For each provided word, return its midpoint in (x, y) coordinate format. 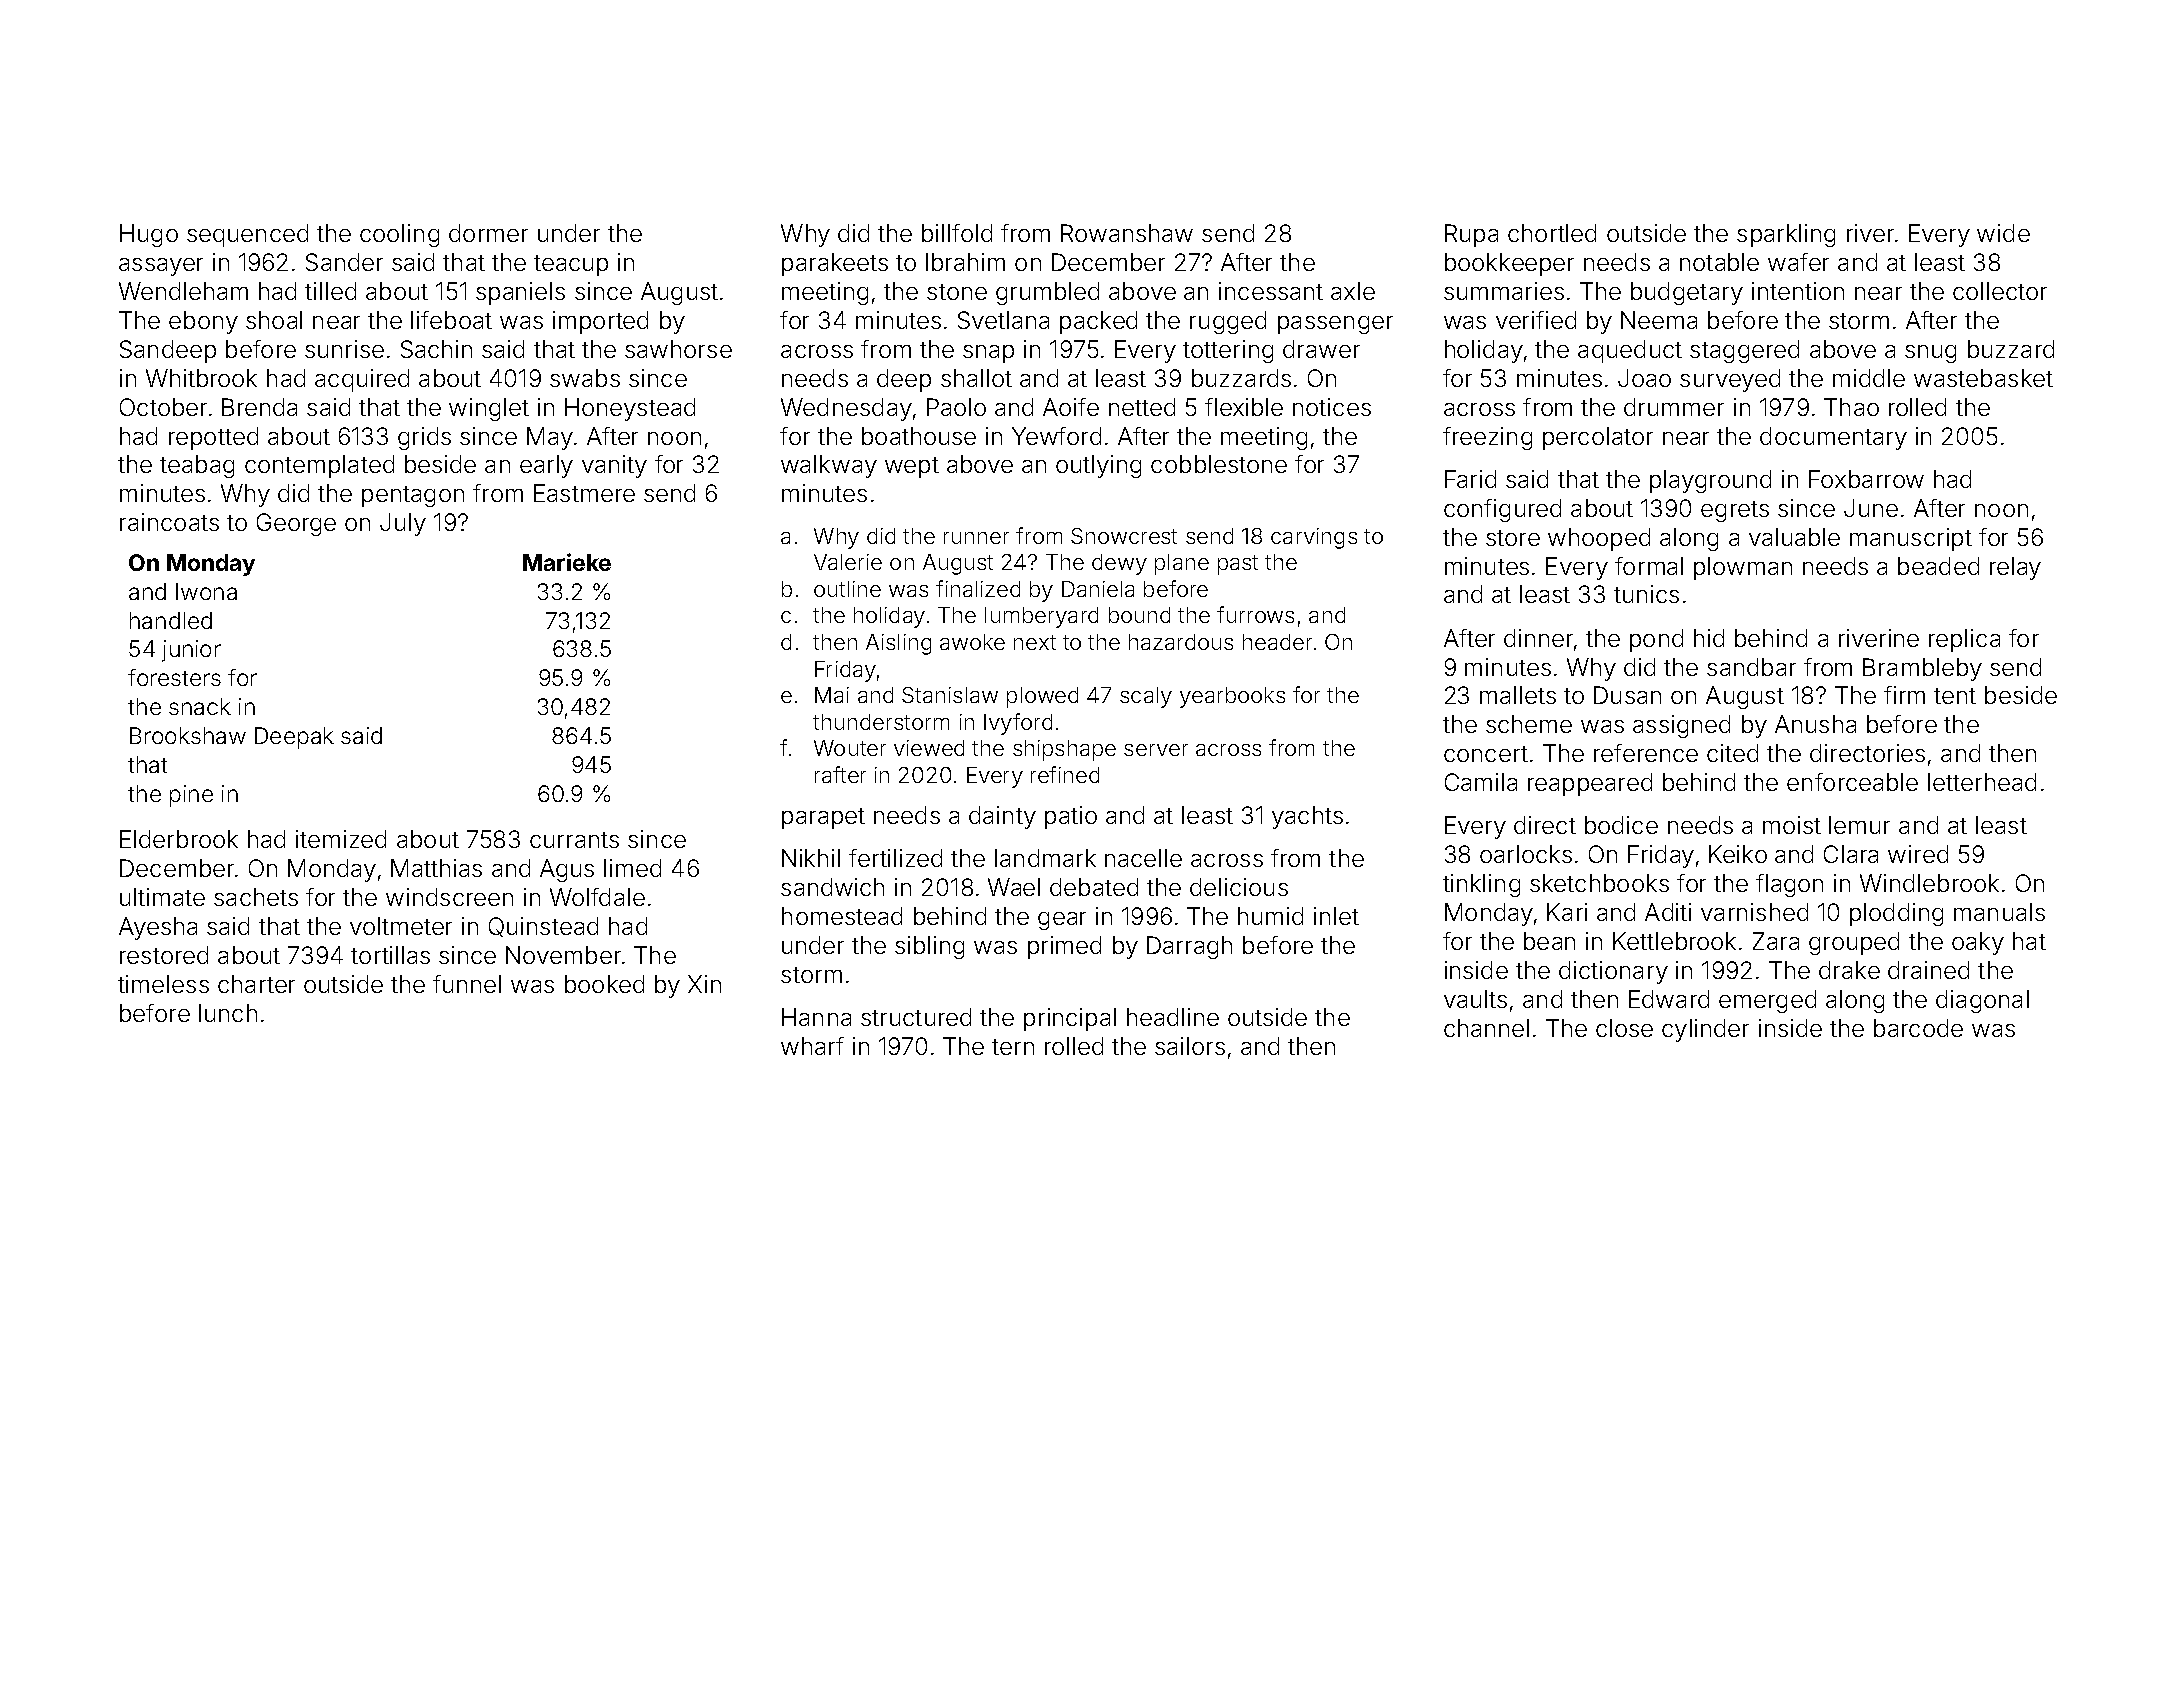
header (1277, 642)
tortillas (390, 955)
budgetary (1687, 293)
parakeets (835, 264)
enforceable (1852, 782)
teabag (197, 466)
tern (1013, 1047)
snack (200, 706)
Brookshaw (188, 735)
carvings (1314, 538)
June (1871, 508)
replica (1964, 640)
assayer (161, 267)
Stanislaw (950, 695)
